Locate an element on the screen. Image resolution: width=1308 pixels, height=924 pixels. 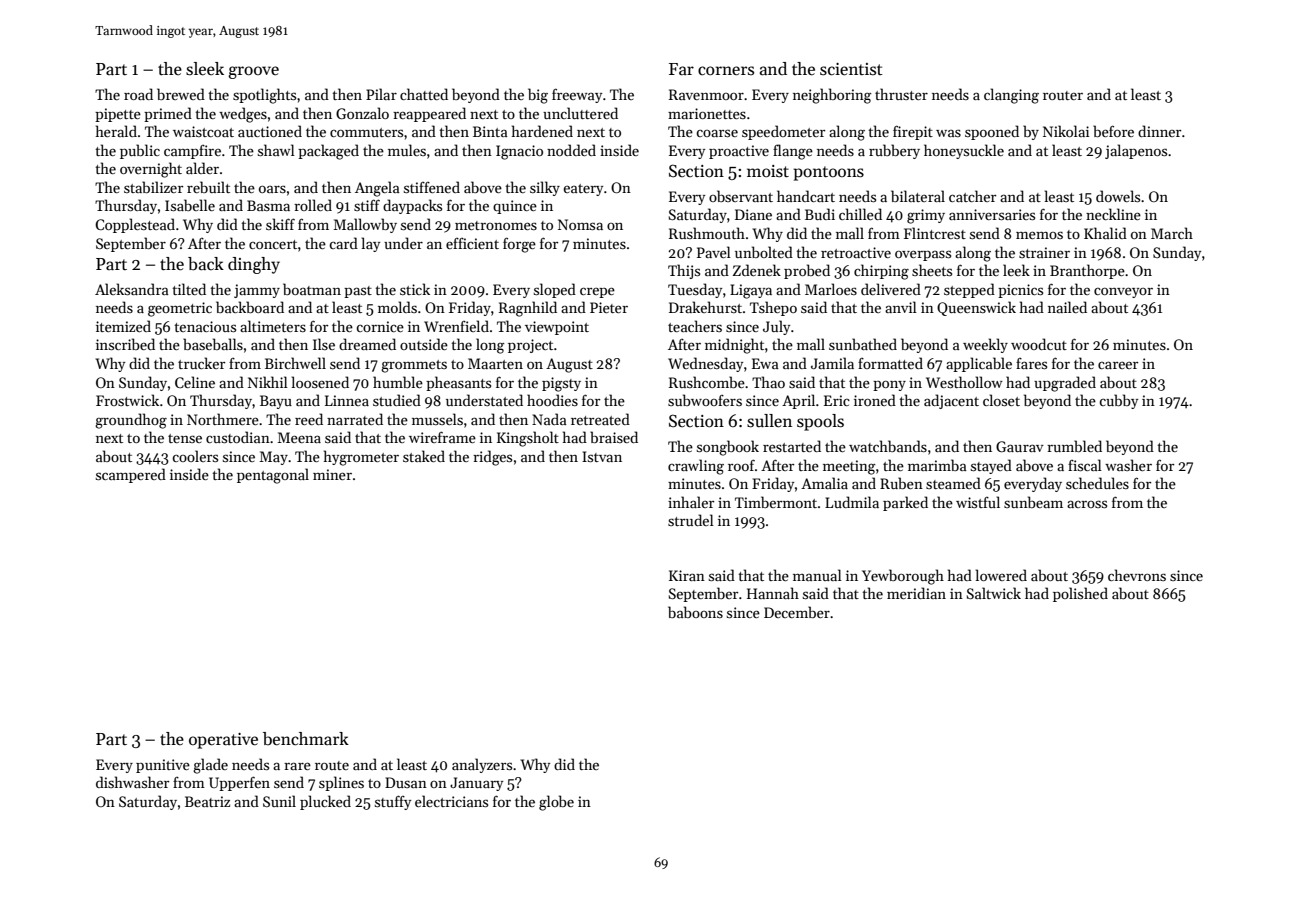
baboons is located at coordinates (695, 612).
